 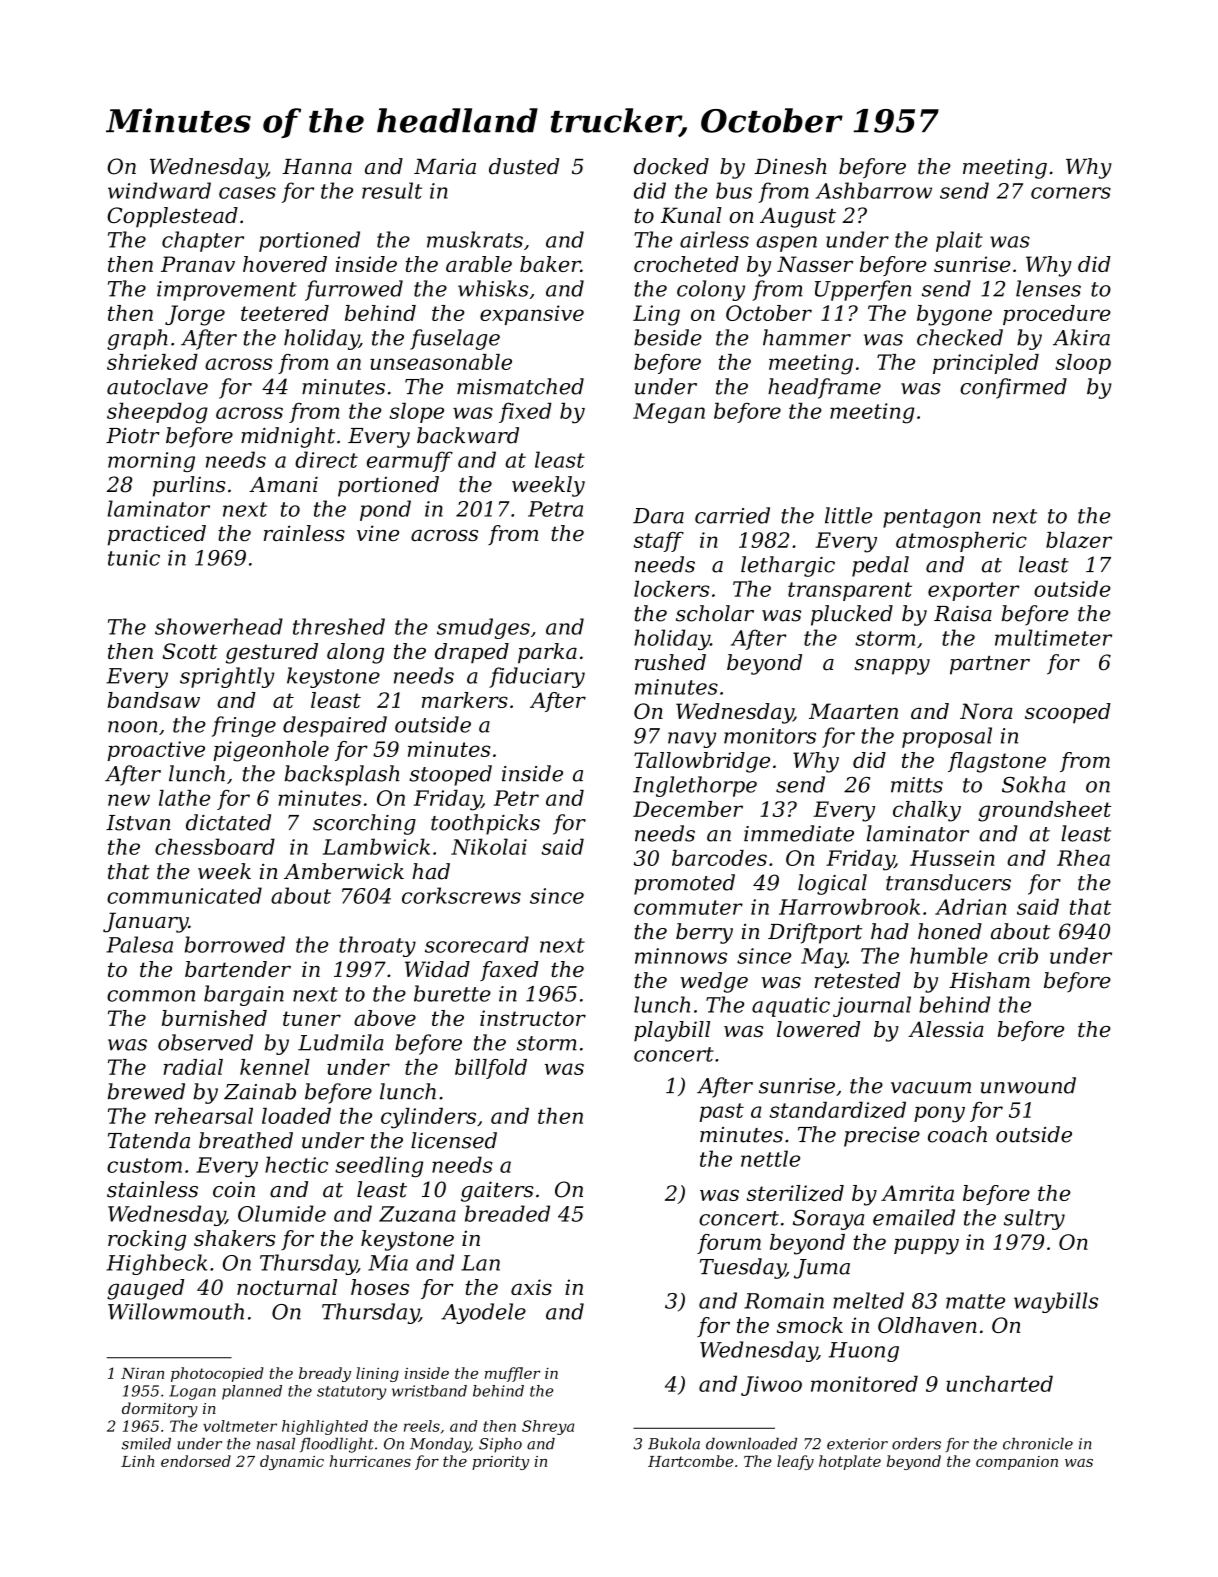 I want to click on rocking, so click(x=147, y=1240).
